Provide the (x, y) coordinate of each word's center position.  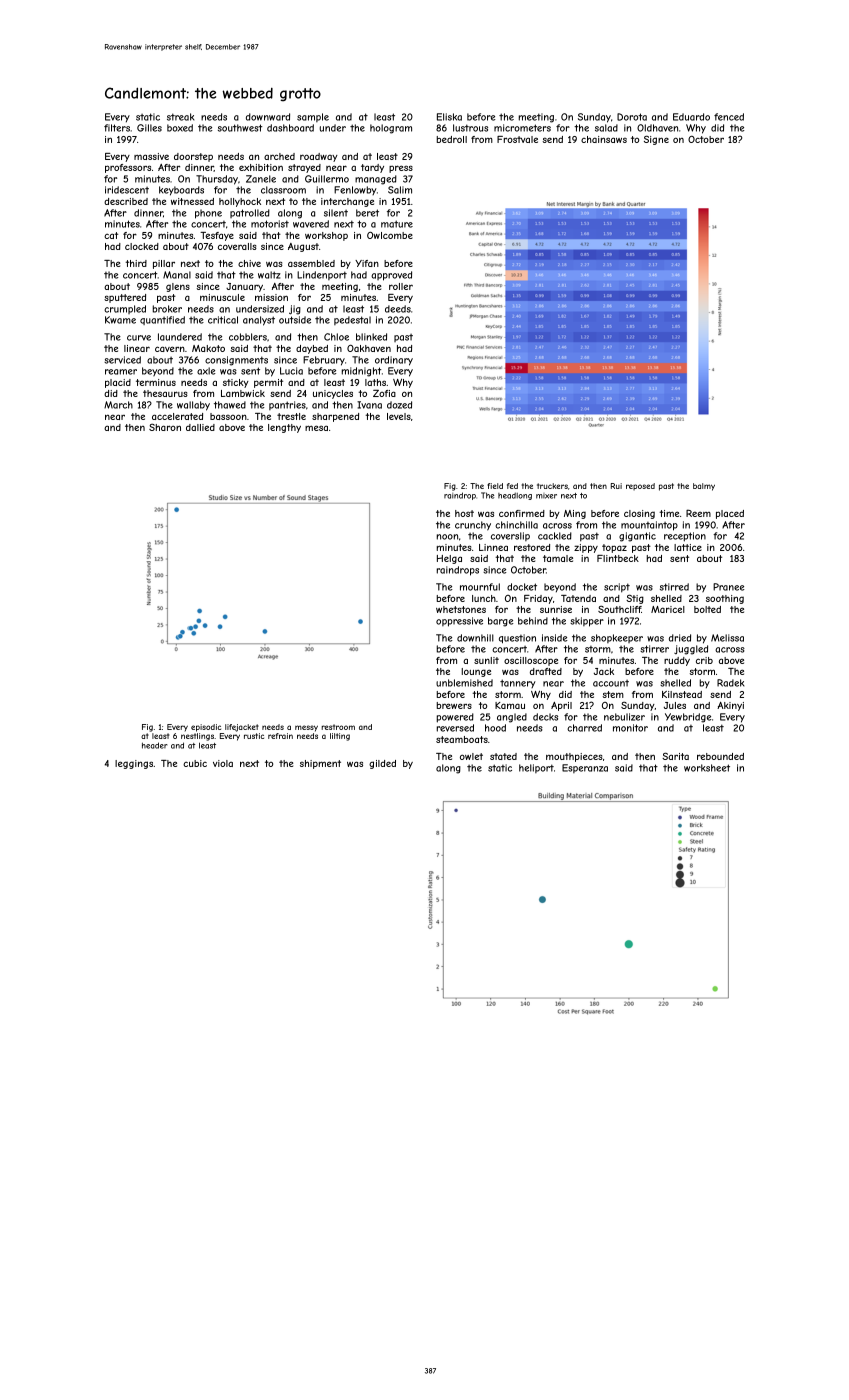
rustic (254, 736)
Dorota (632, 117)
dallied (200, 427)
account (611, 683)
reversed (455, 728)
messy (306, 728)
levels (399, 416)
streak (180, 117)
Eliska (449, 117)
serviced (122, 360)
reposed (640, 486)
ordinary (394, 361)
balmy (704, 487)
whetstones (461, 609)
